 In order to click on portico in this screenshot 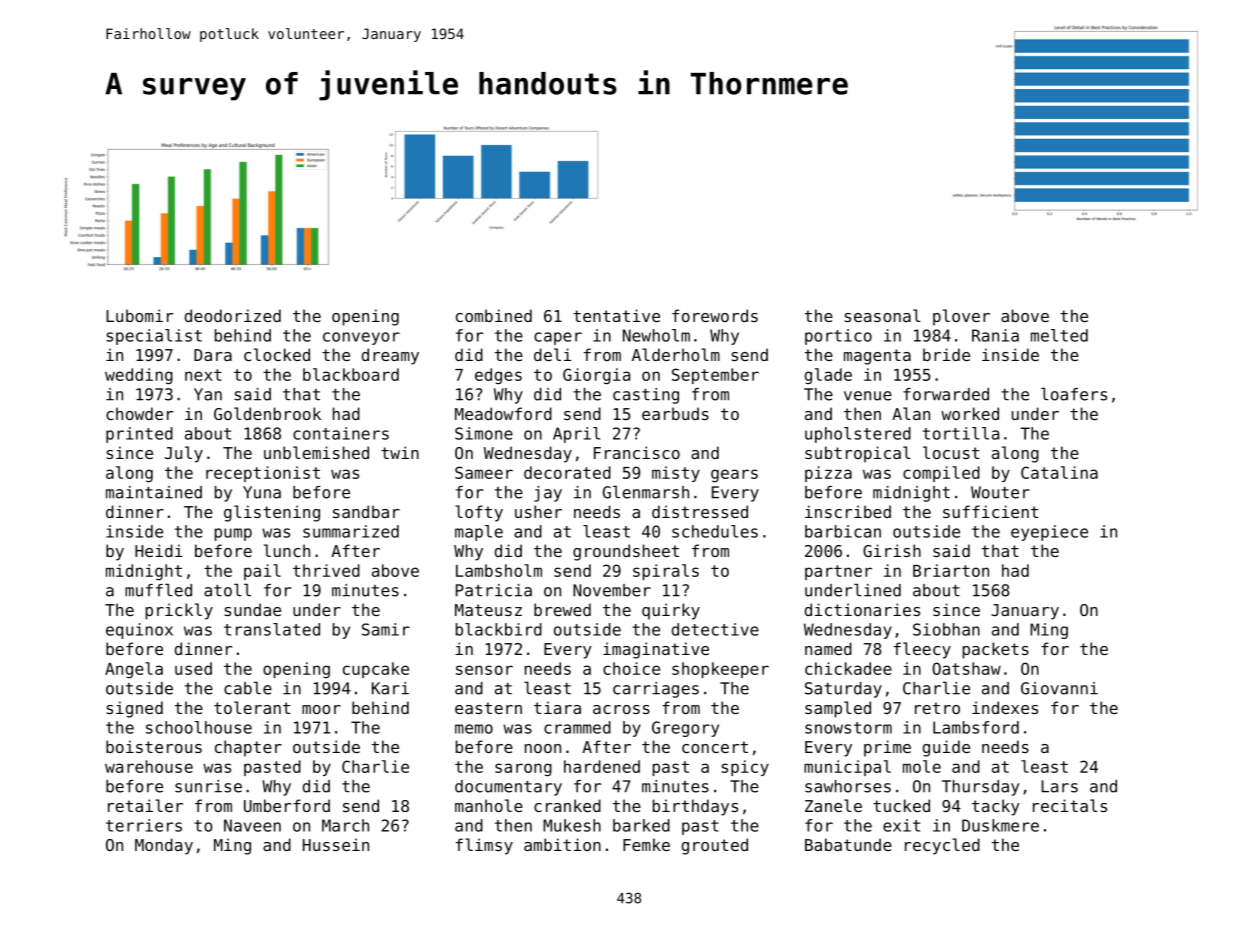, I will do `click(838, 337)`.
